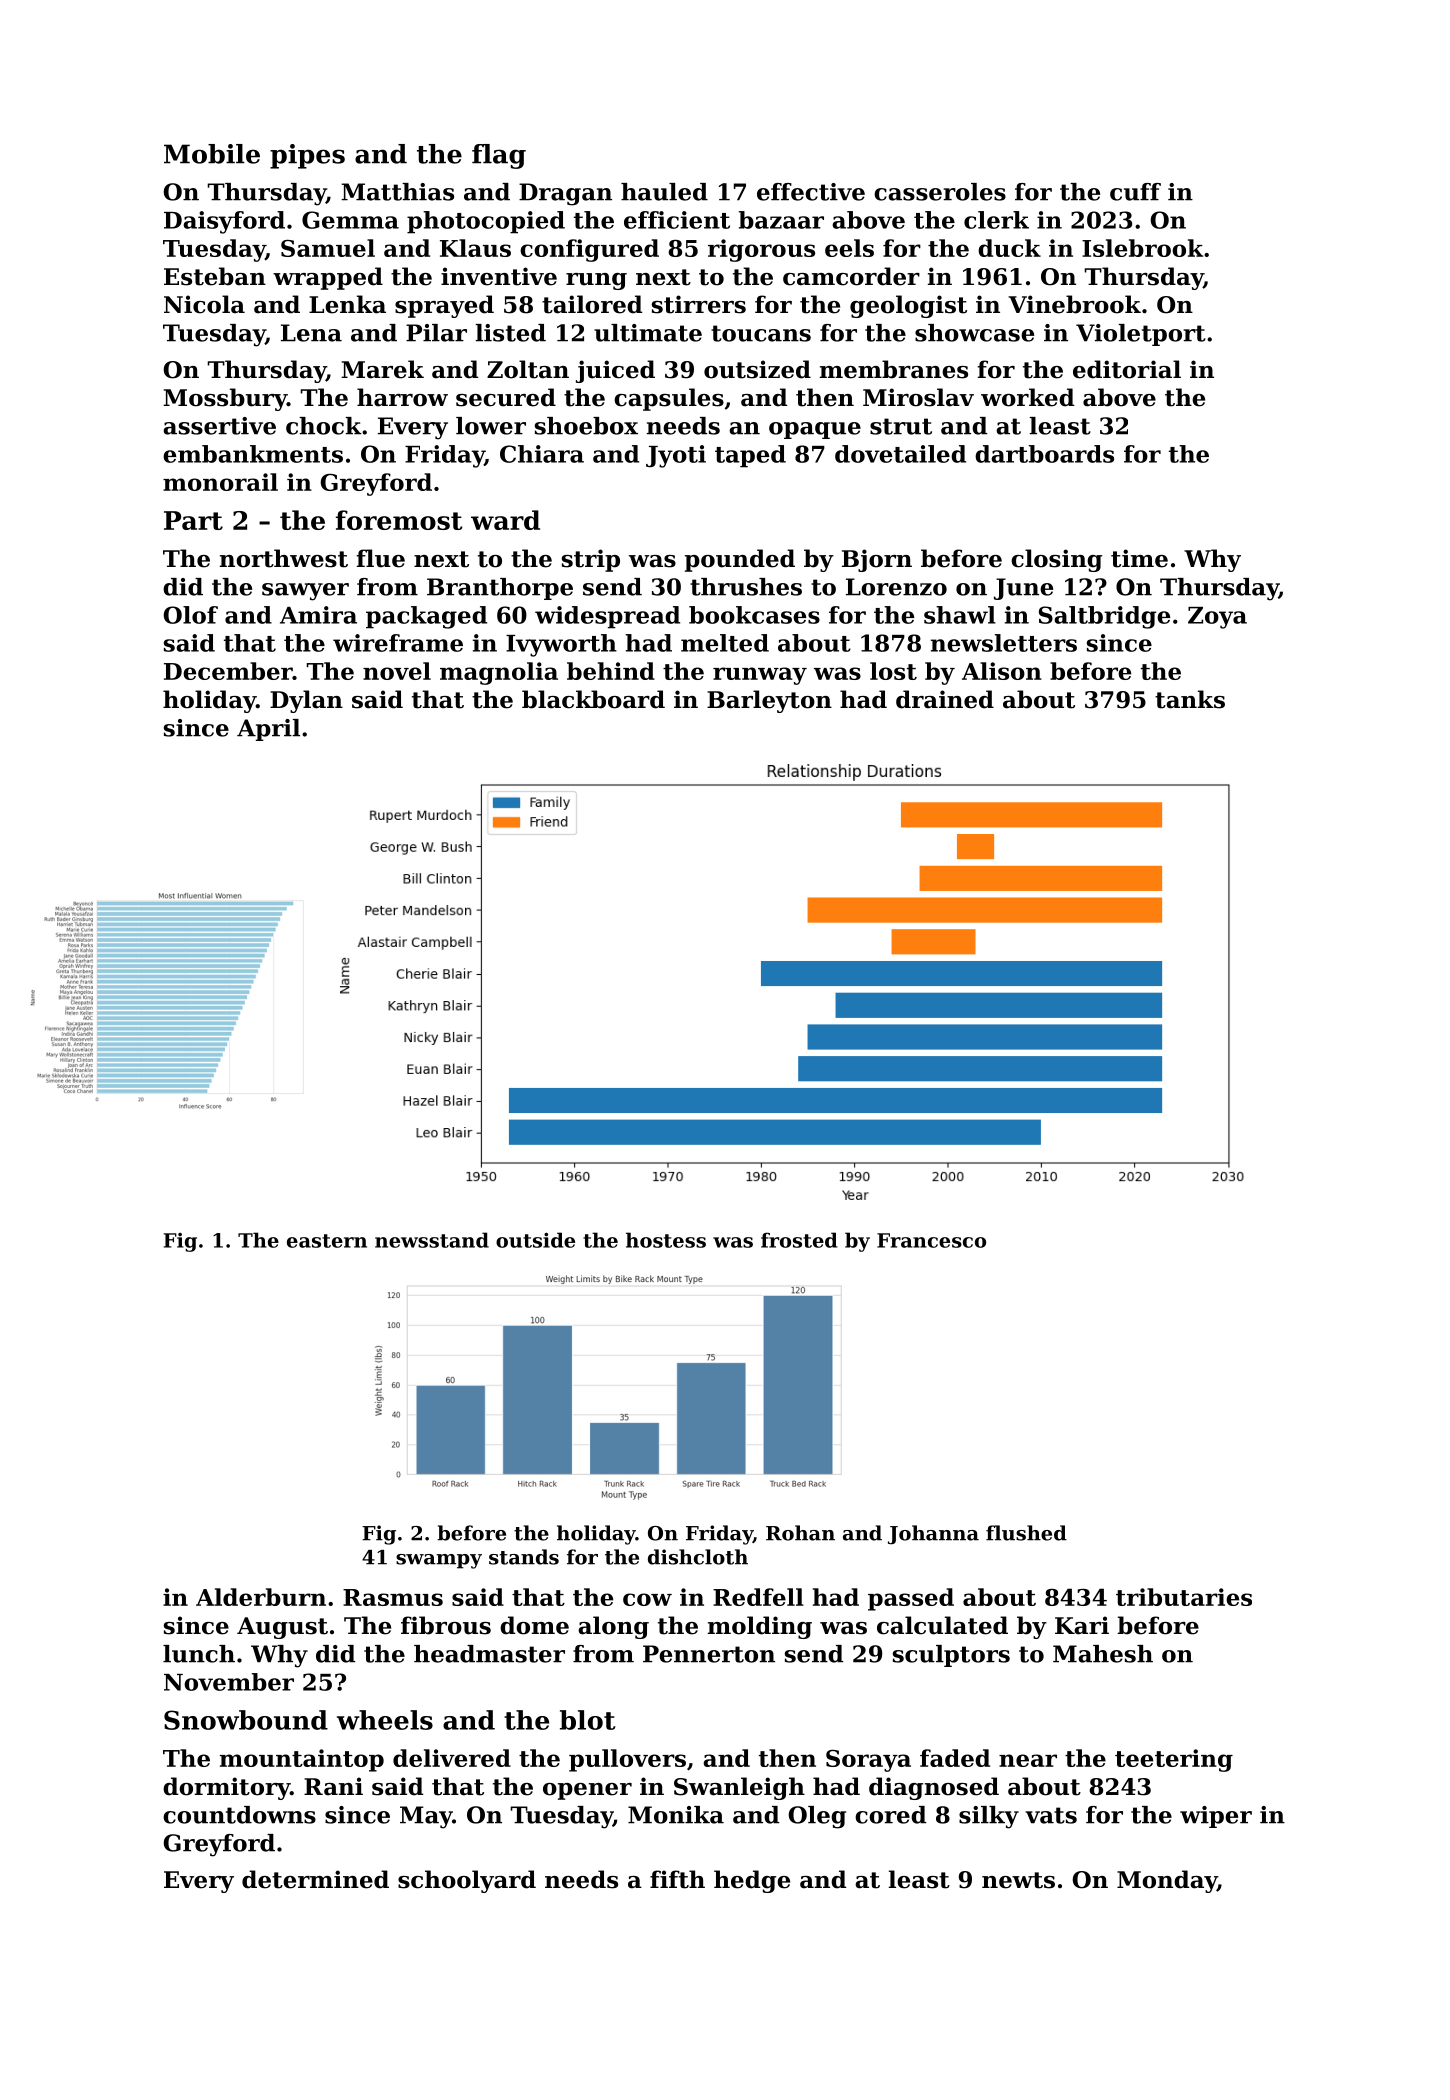 This document has width=1450, height=2100. I want to click on Dragan, so click(565, 194).
